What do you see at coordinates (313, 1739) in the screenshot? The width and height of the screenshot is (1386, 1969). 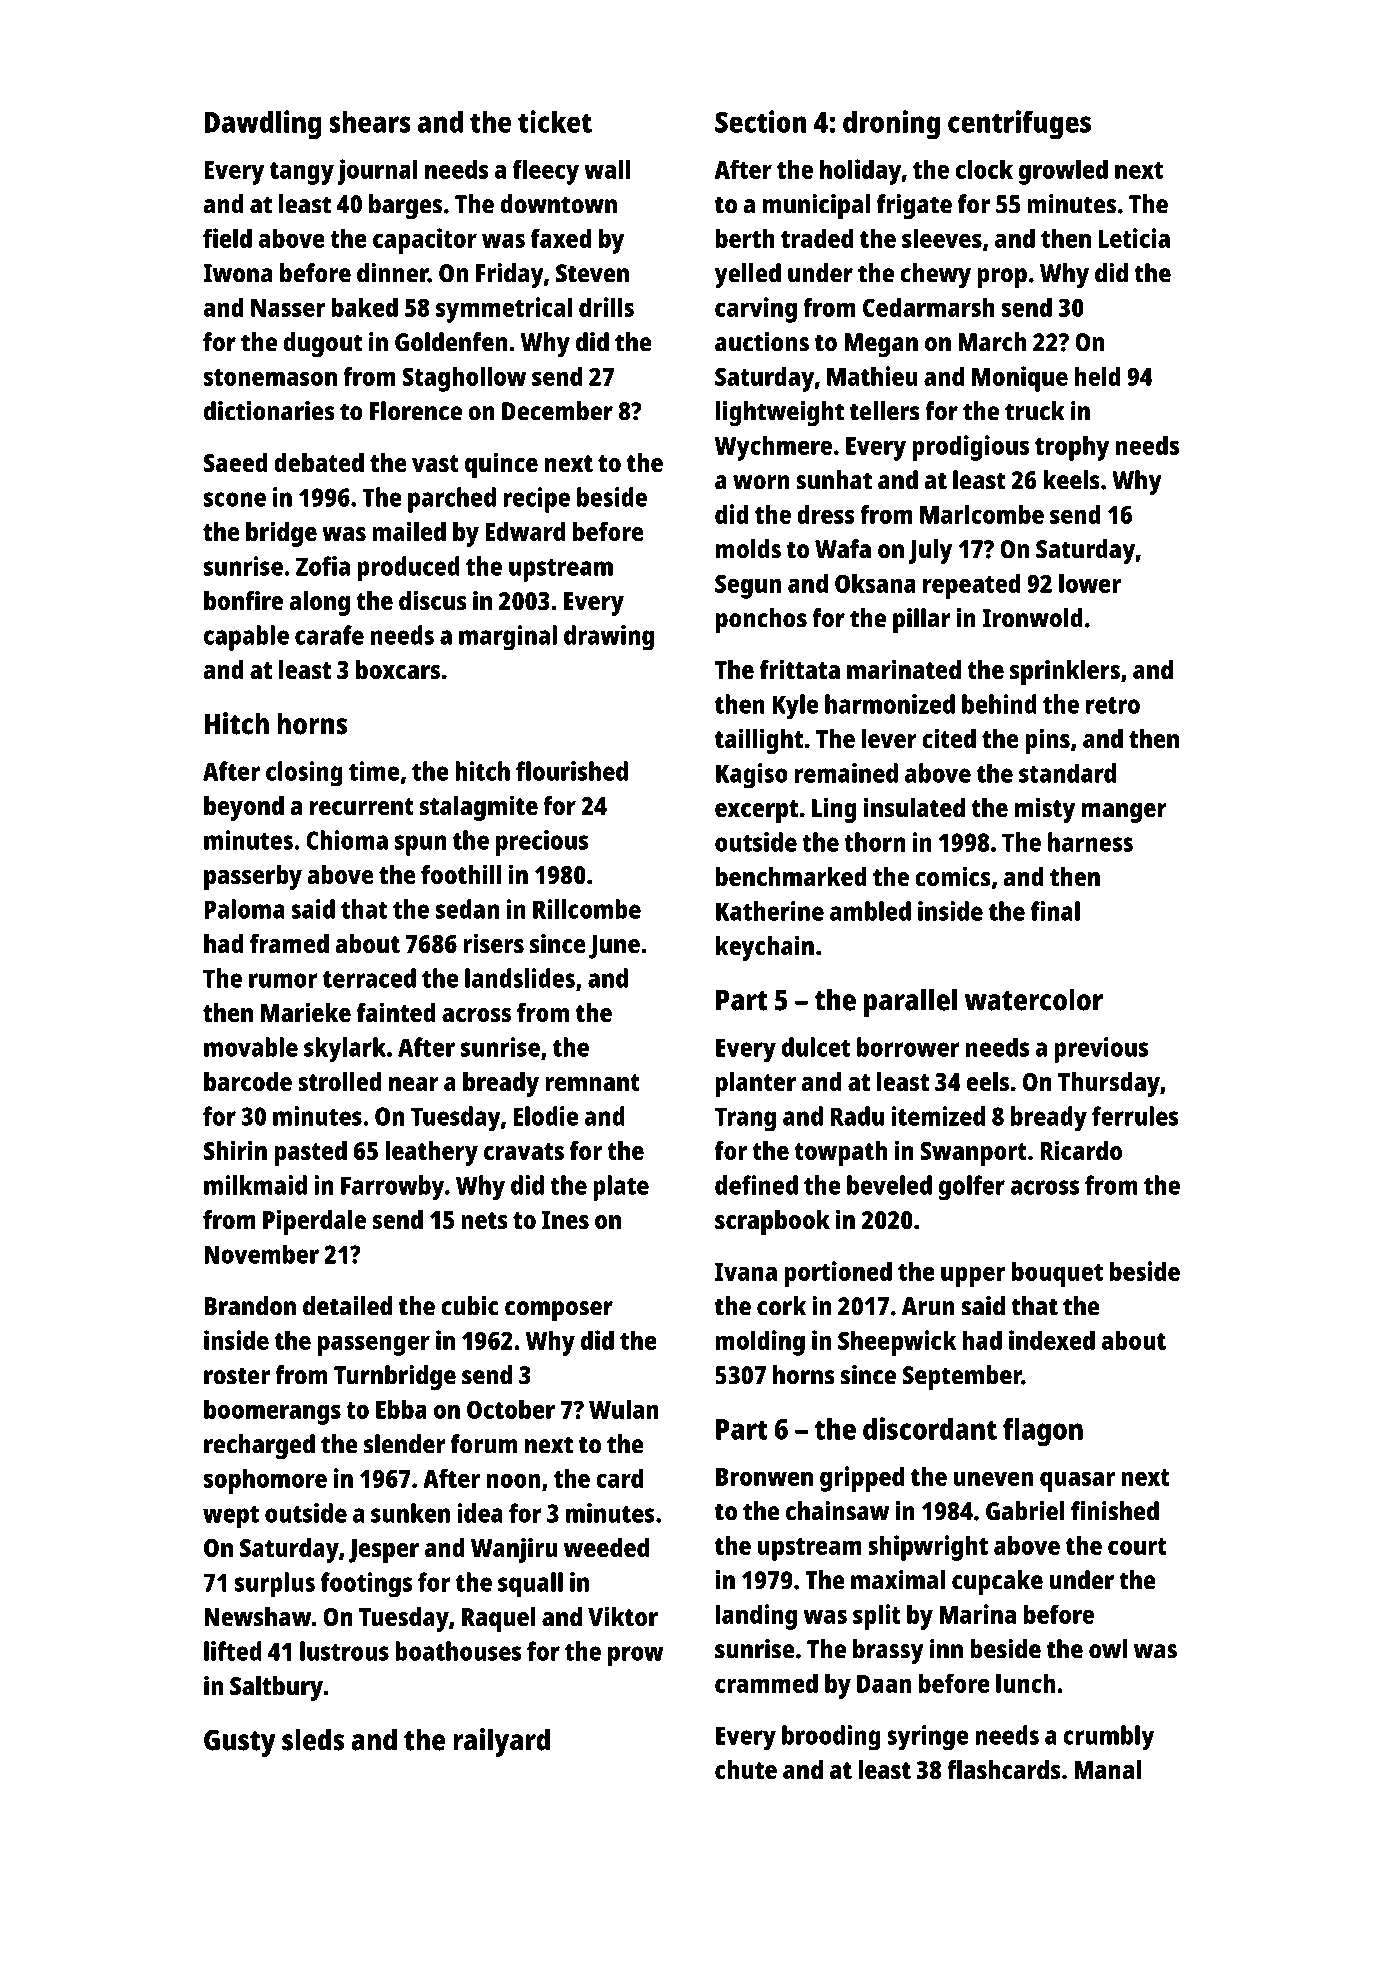 I see `sleds` at bounding box center [313, 1739].
